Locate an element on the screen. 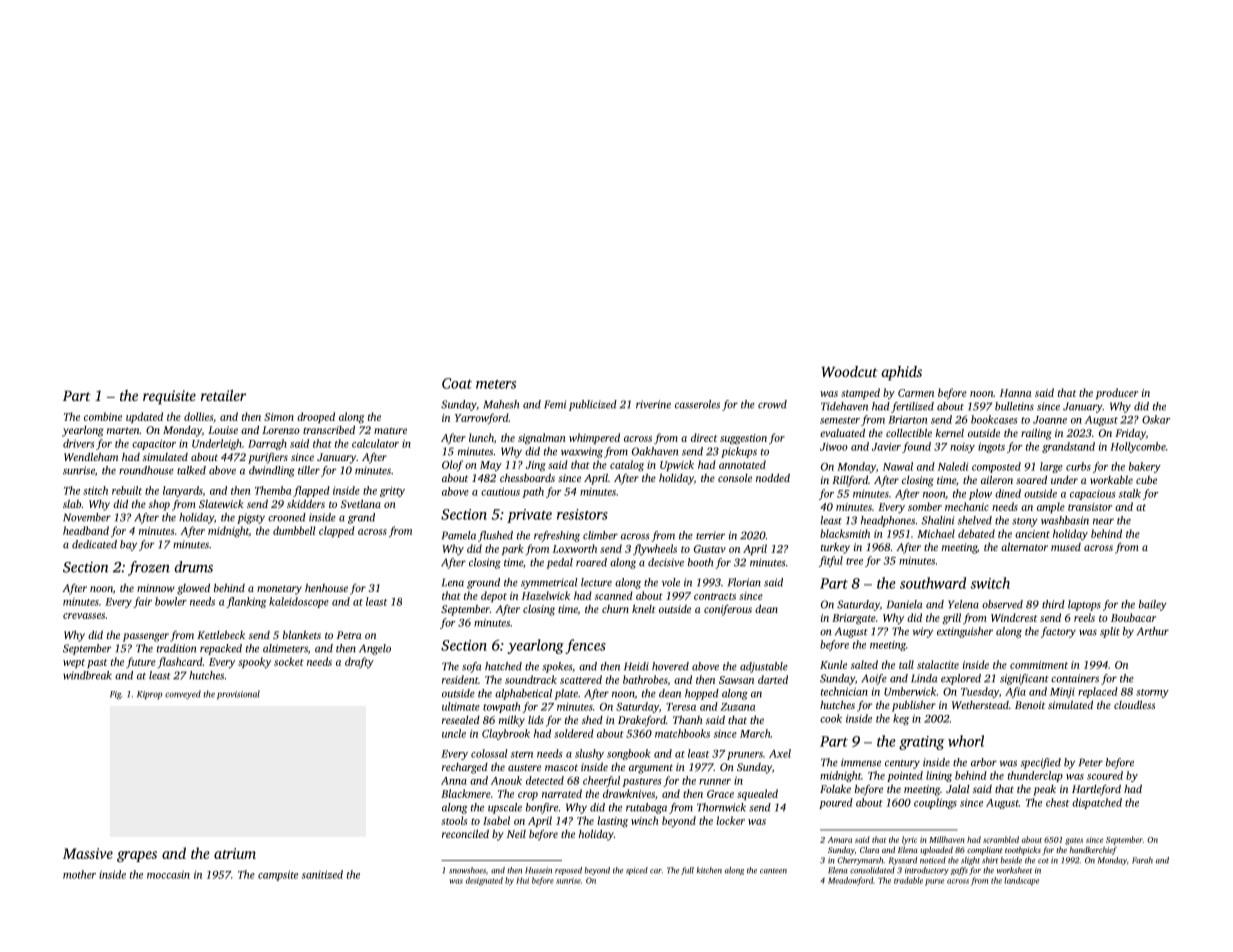 This screenshot has width=1233, height=952. Themba is located at coordinates (273, 490).
